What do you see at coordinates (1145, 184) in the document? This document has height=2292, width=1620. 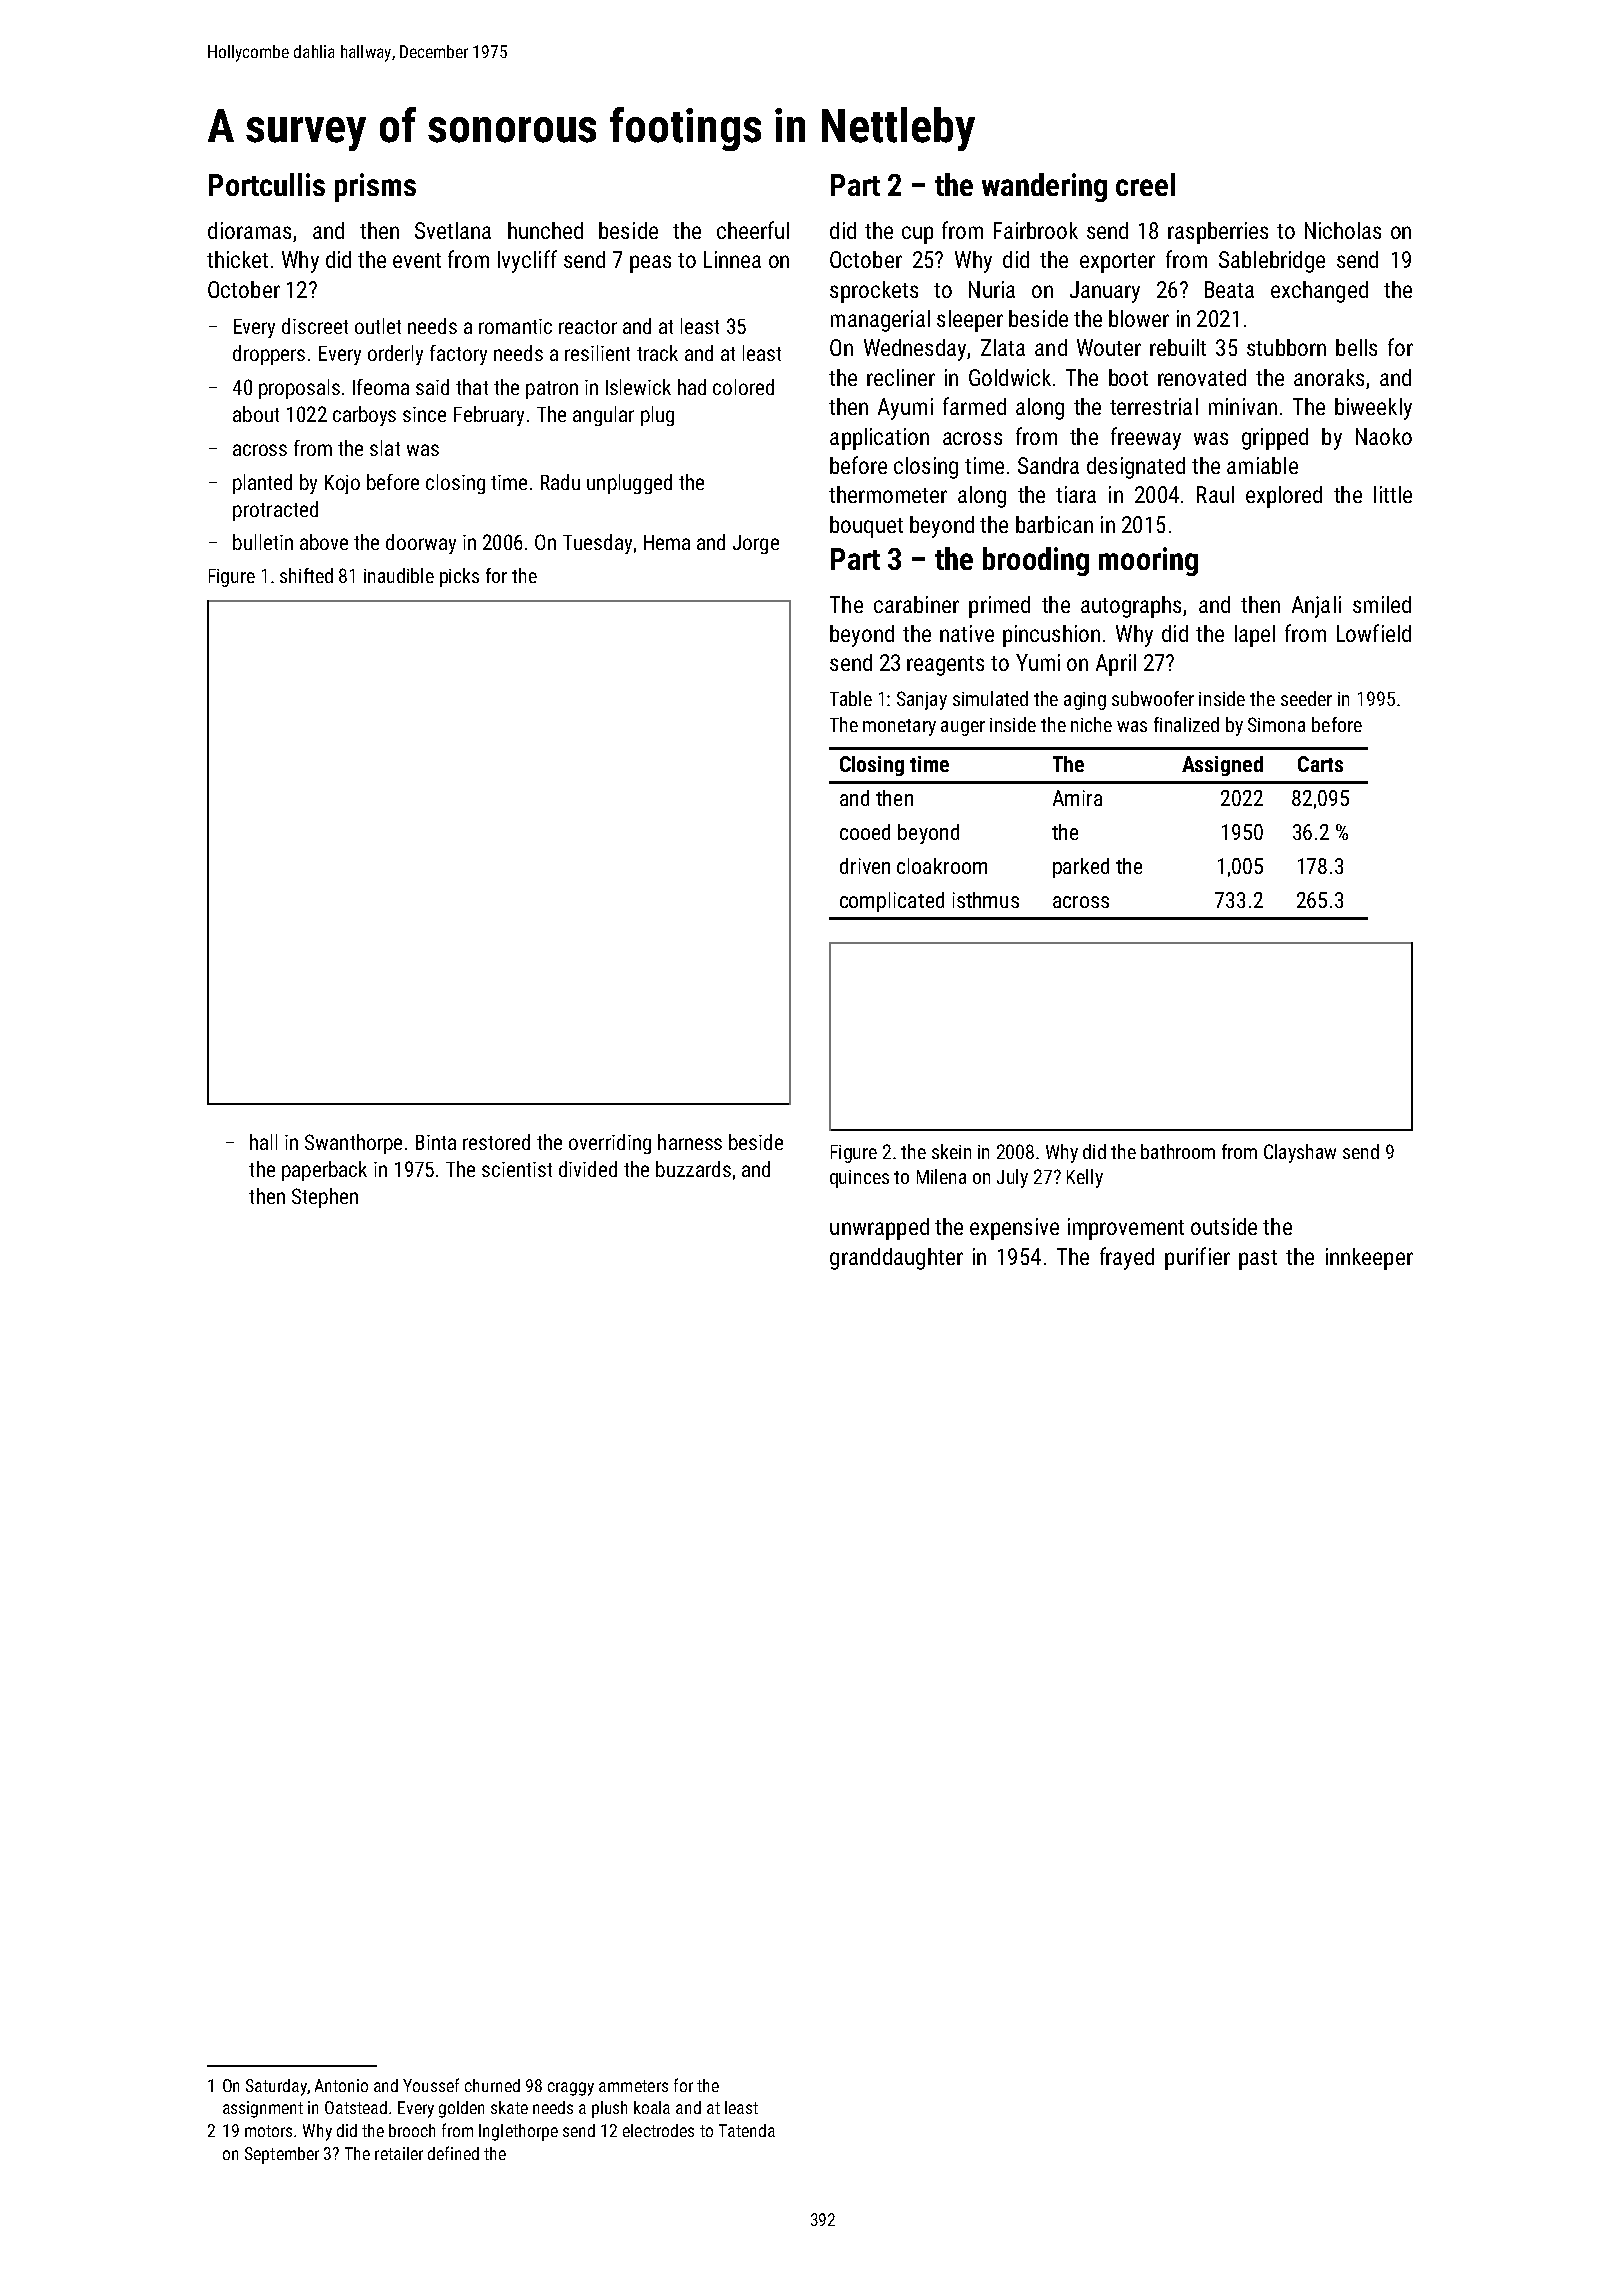 I see `creel` at bounding box center [1145, 184].
